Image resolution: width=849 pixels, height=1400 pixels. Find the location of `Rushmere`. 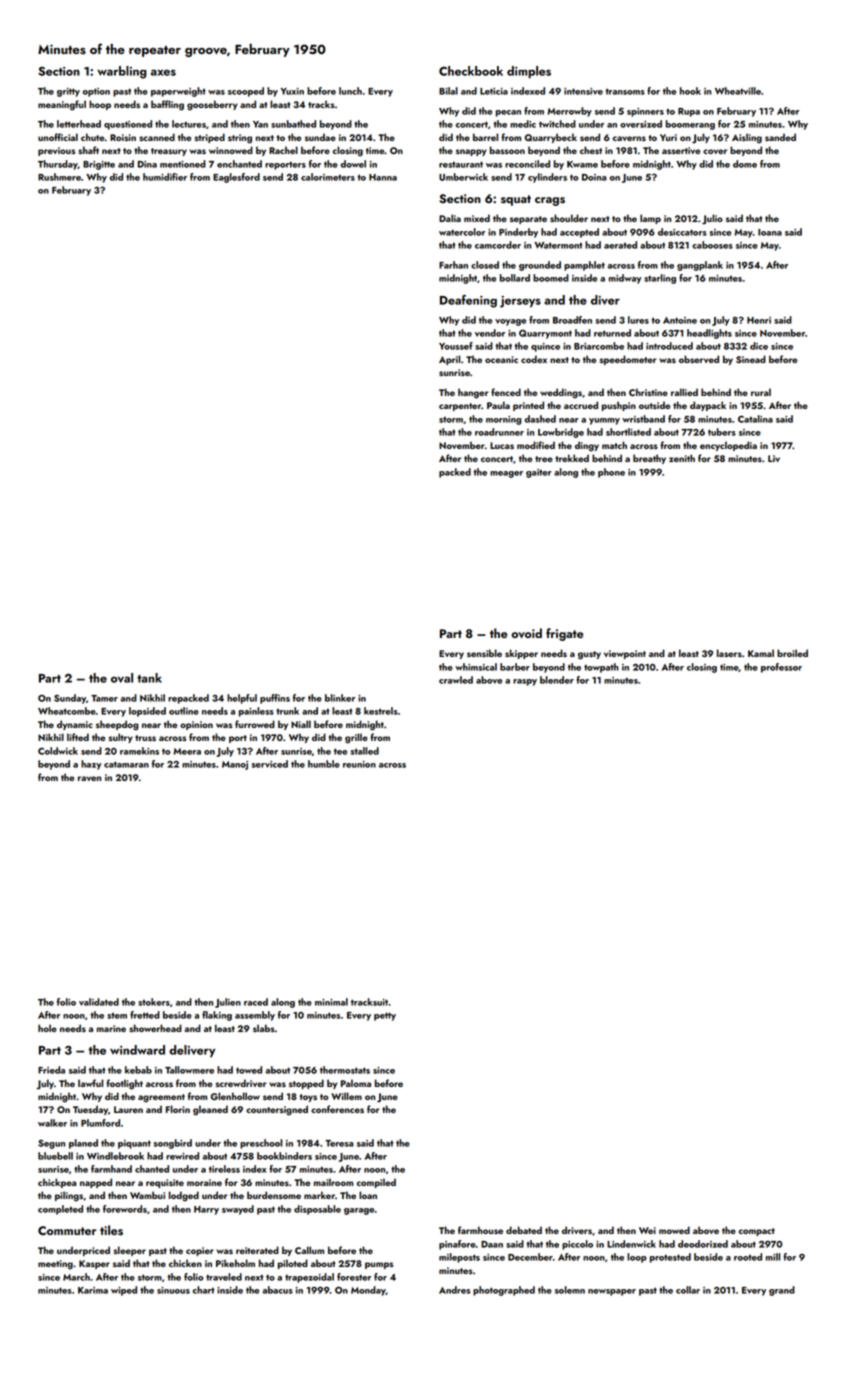

Rushmere is located at coordinates (59, 177).
